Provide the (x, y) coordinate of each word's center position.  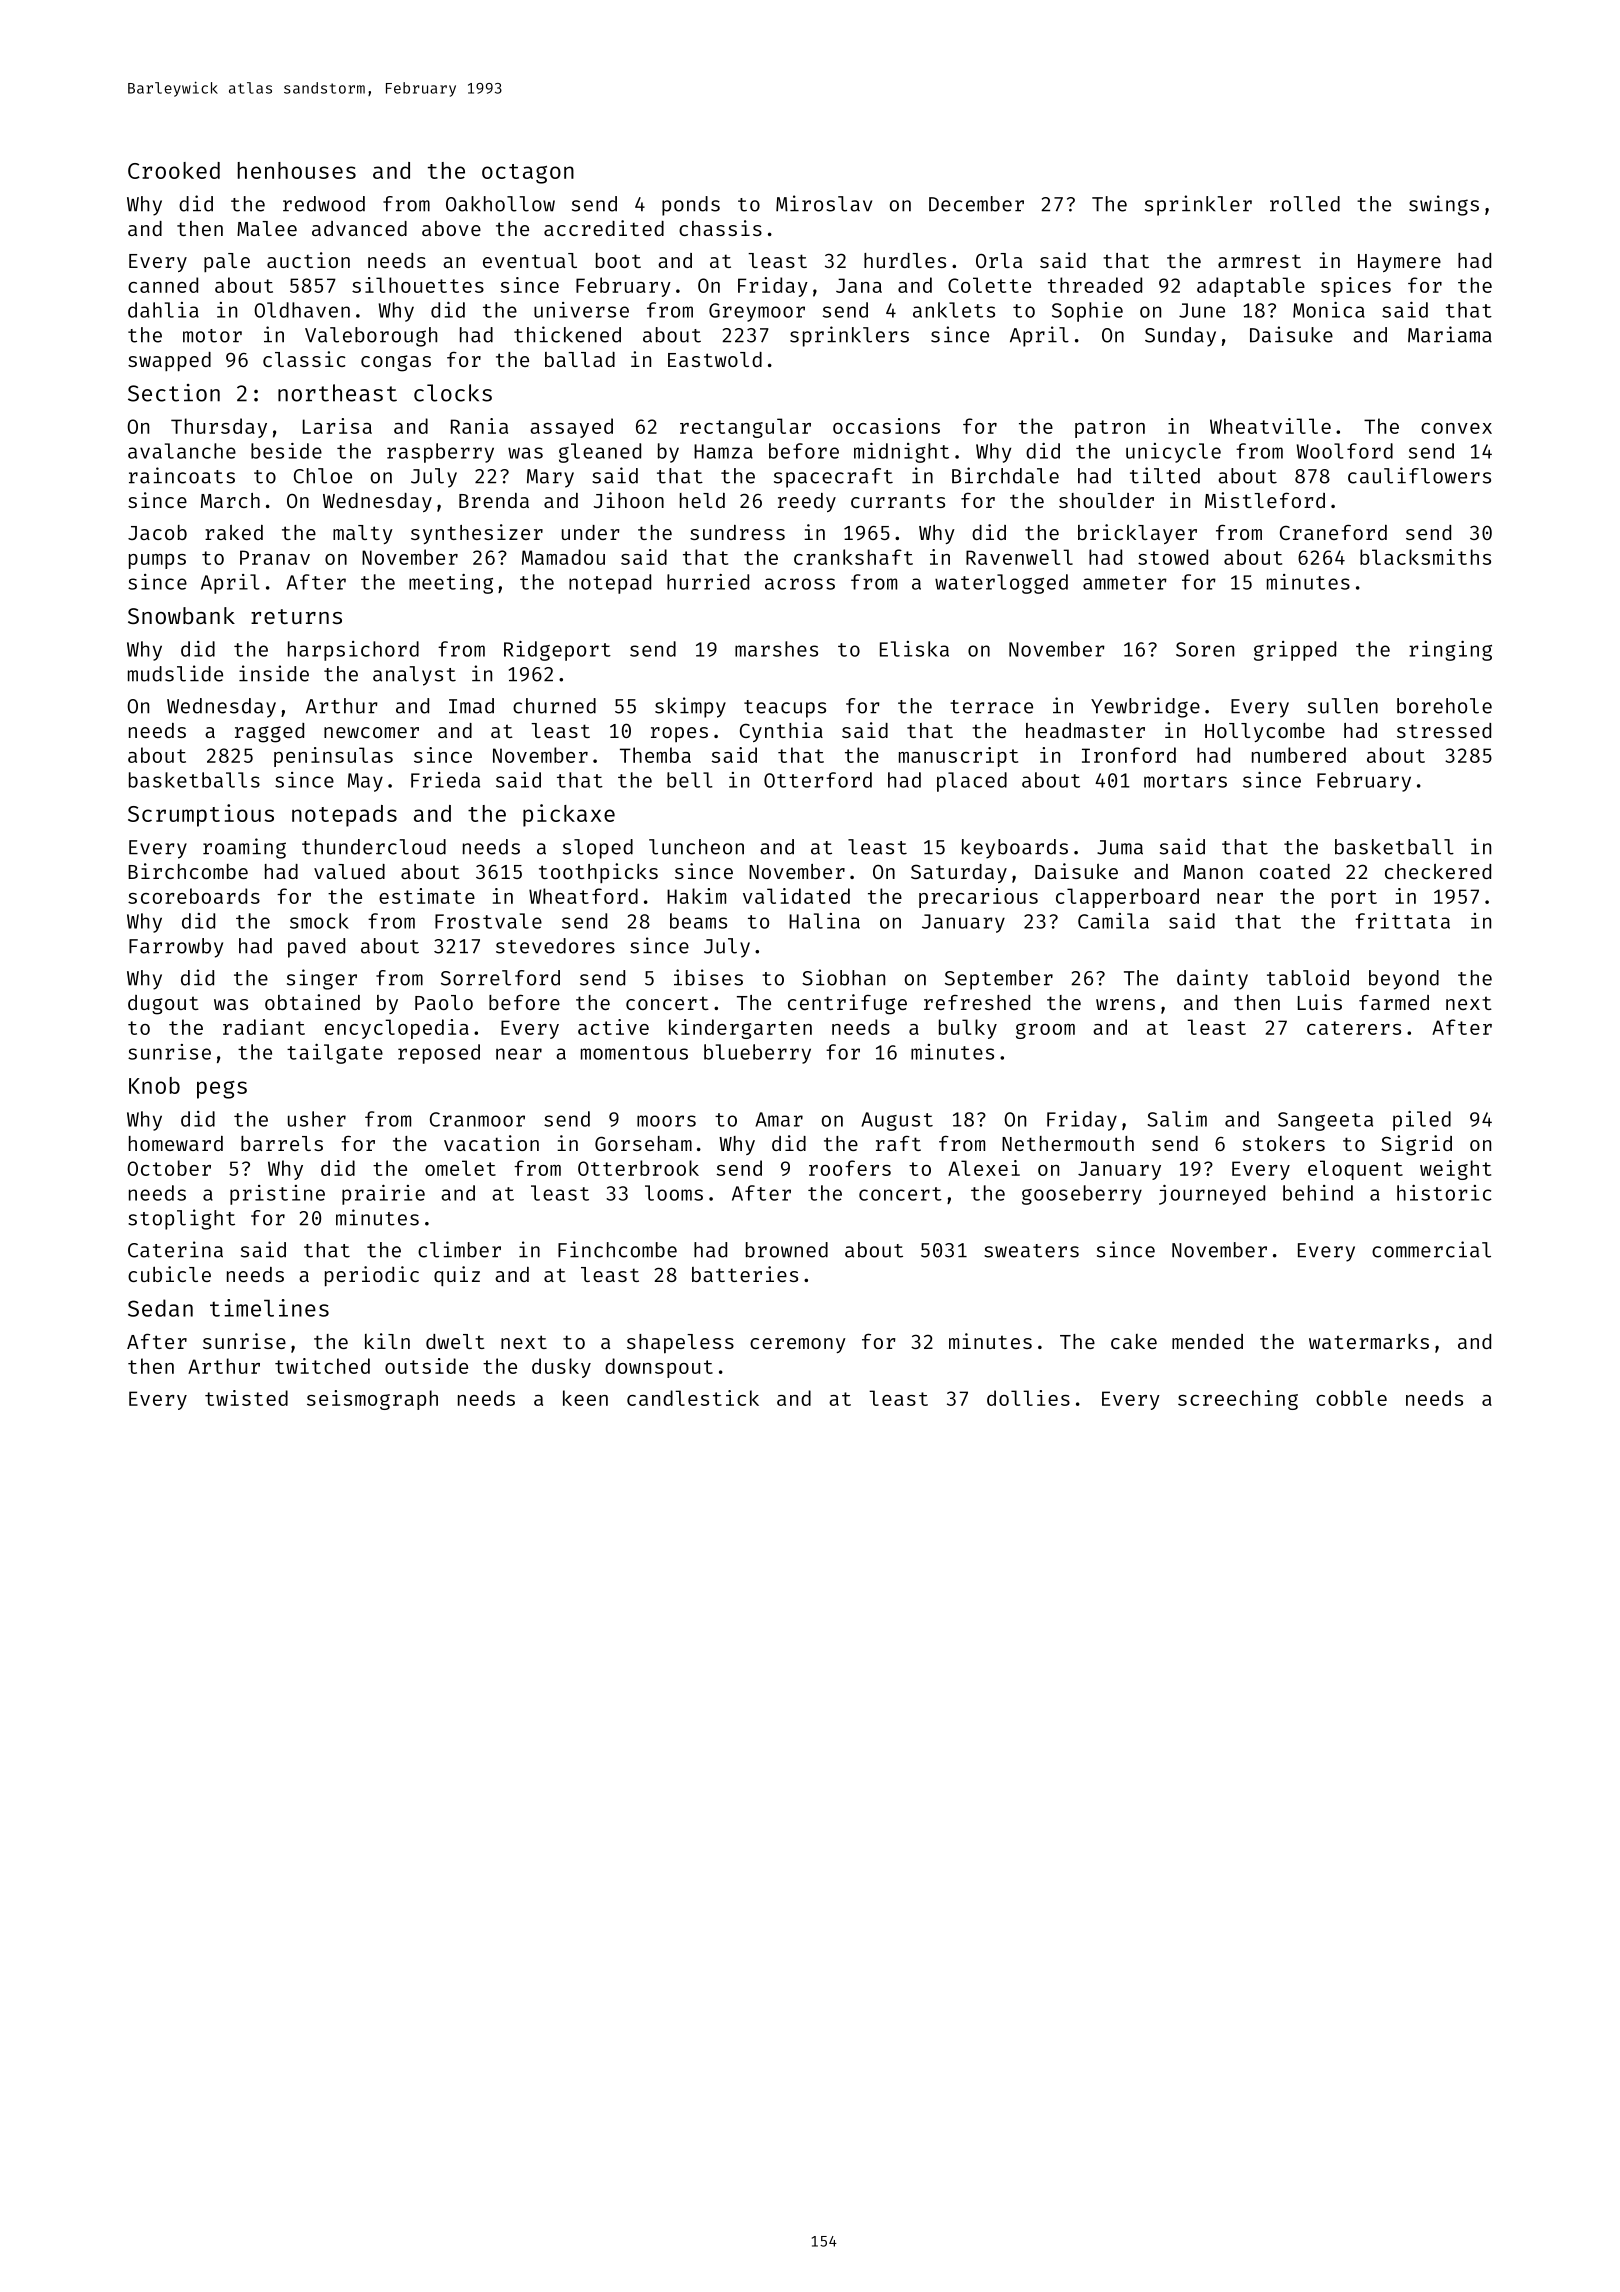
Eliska (914, 649)
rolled (1305, 204)
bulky (968, 1029)
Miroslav (824, 203)
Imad (471, 706)
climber (459, 1249)
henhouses (297, 170)
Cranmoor (477, 1119)
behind (1318, 1193)
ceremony (798, 1345)
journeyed (1212, 1195)
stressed (1444, 730)
